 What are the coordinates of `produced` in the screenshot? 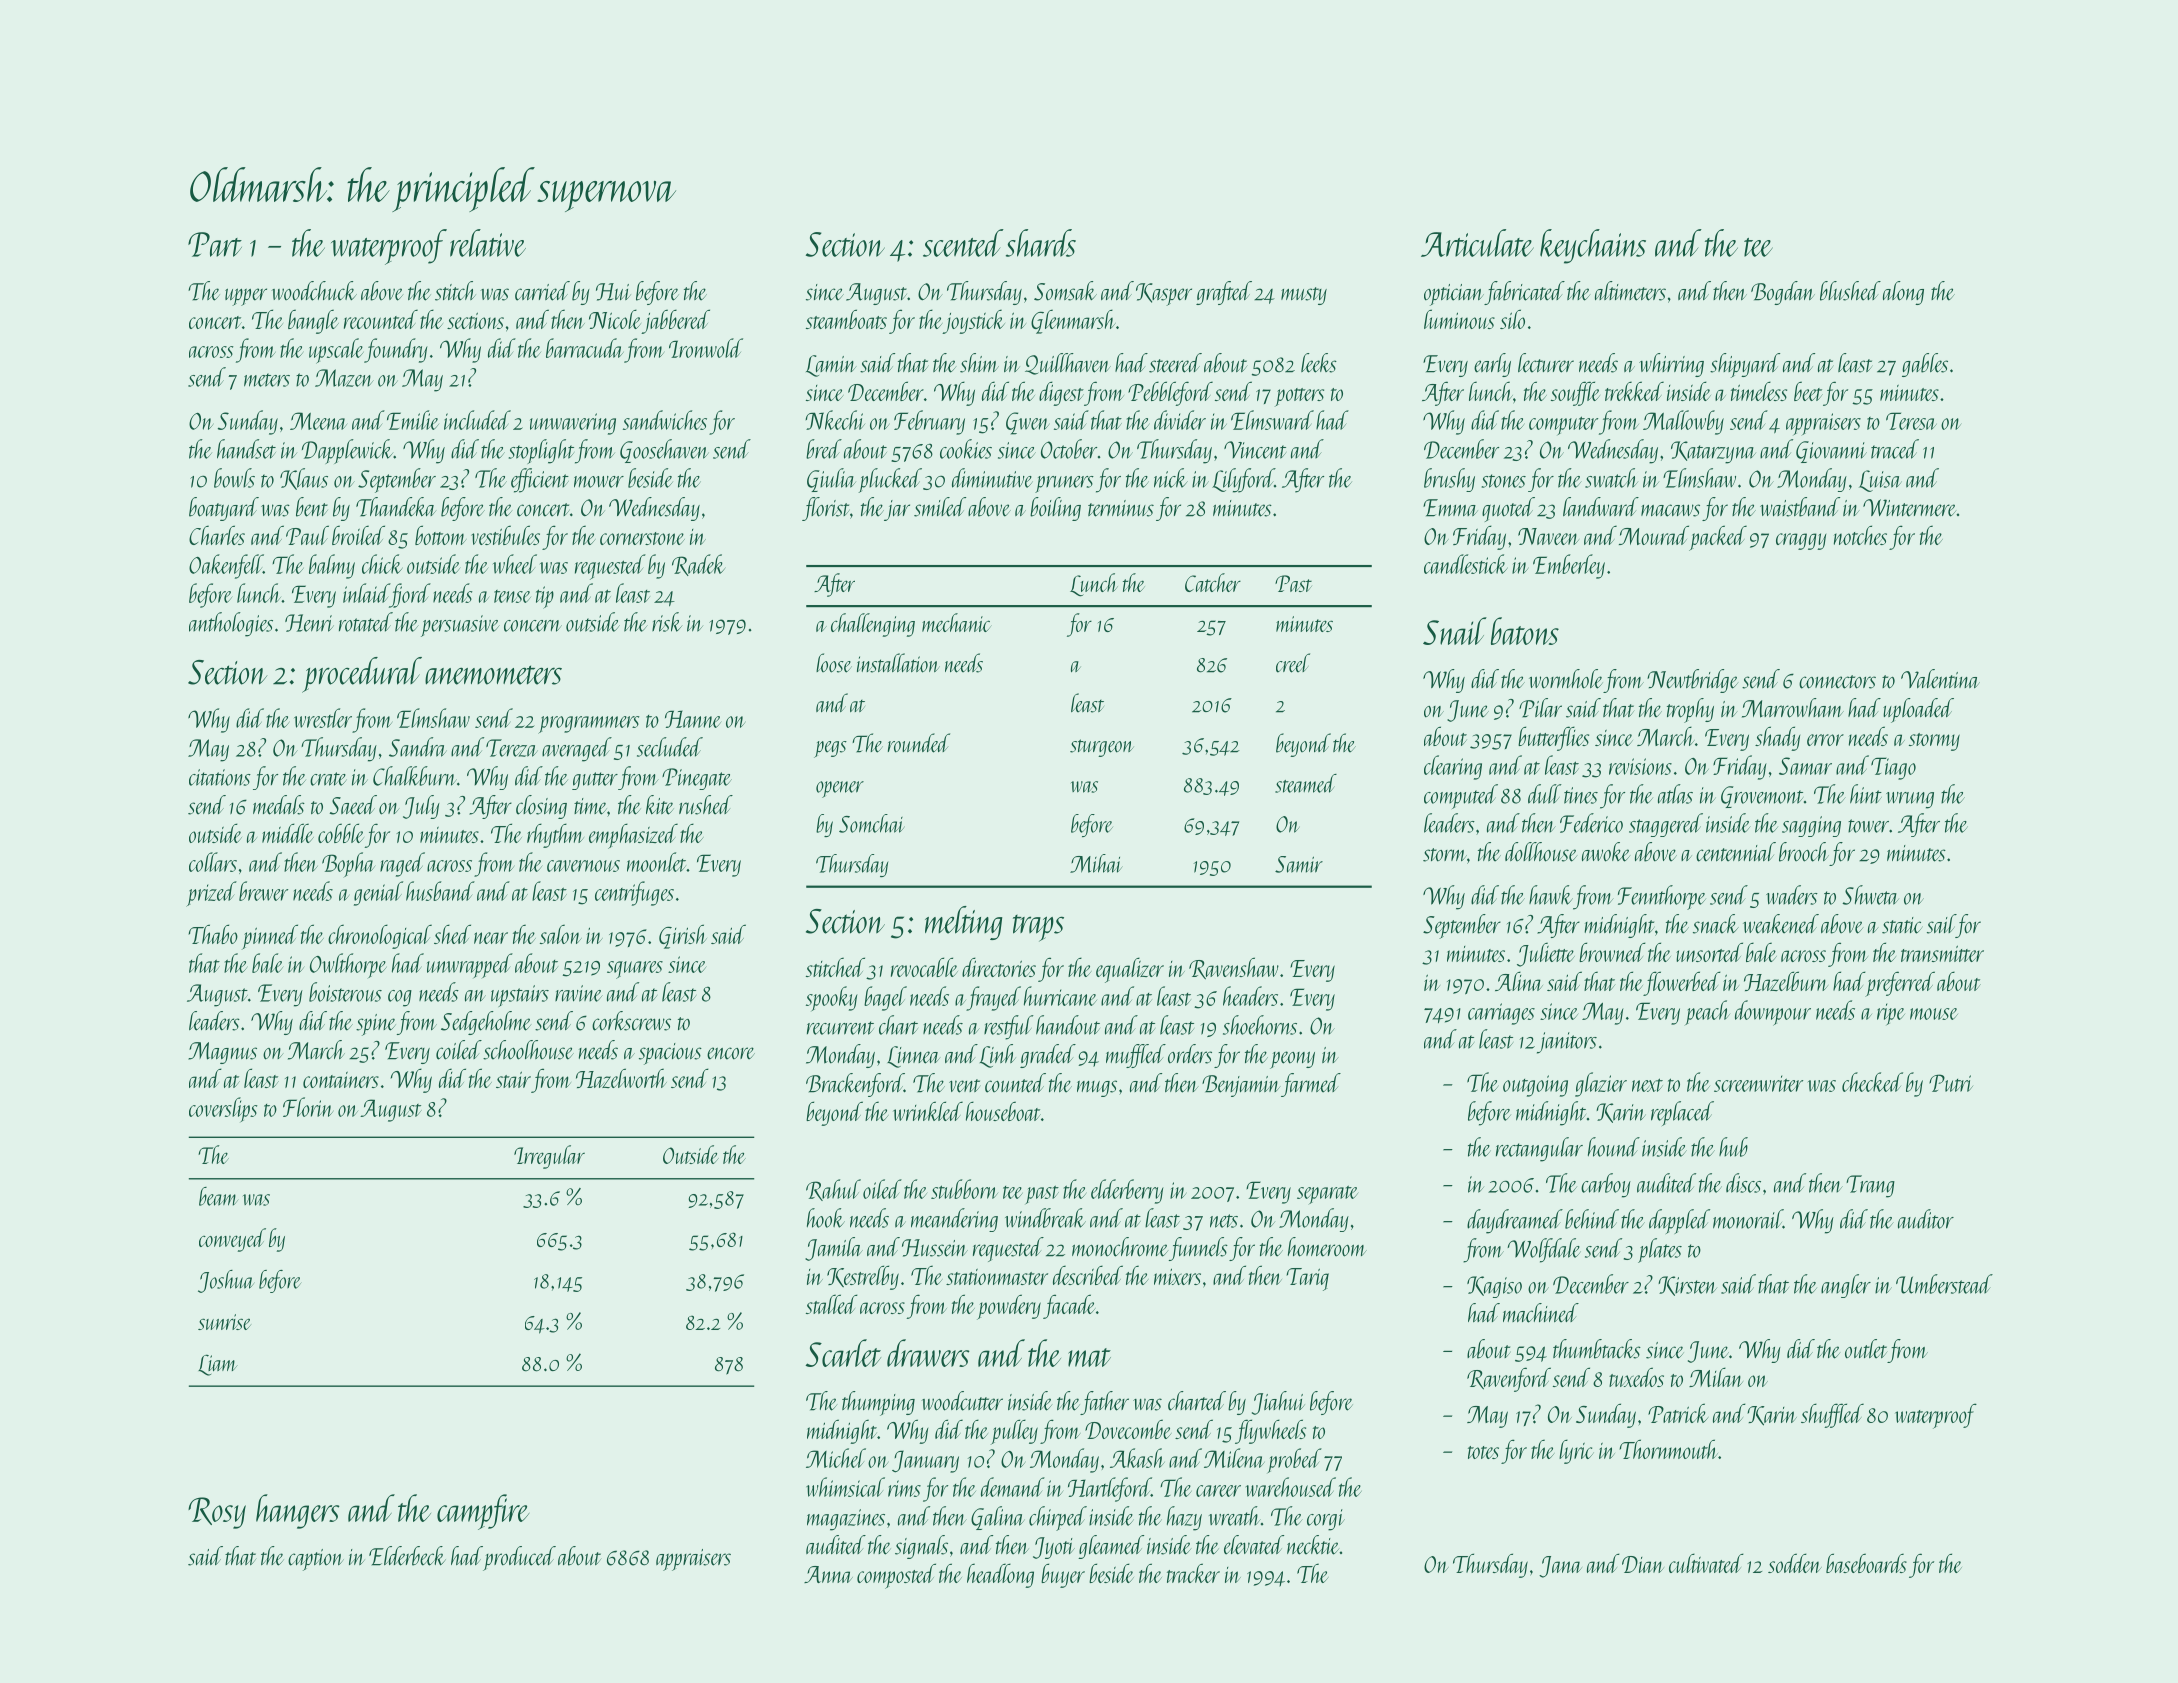 It's located at (519, 1558).
